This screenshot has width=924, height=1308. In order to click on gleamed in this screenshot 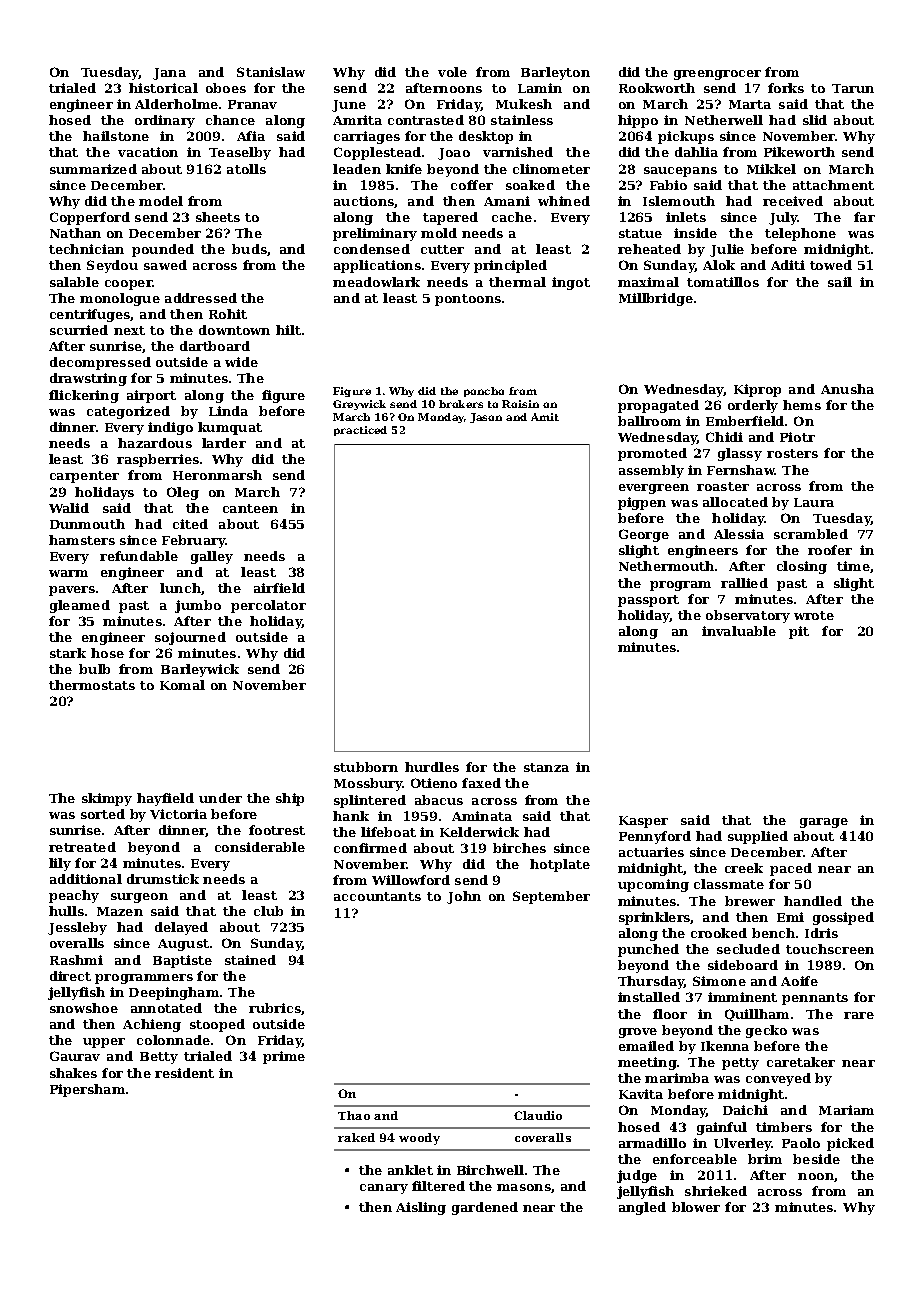, I will do `click(80, 606)`.
